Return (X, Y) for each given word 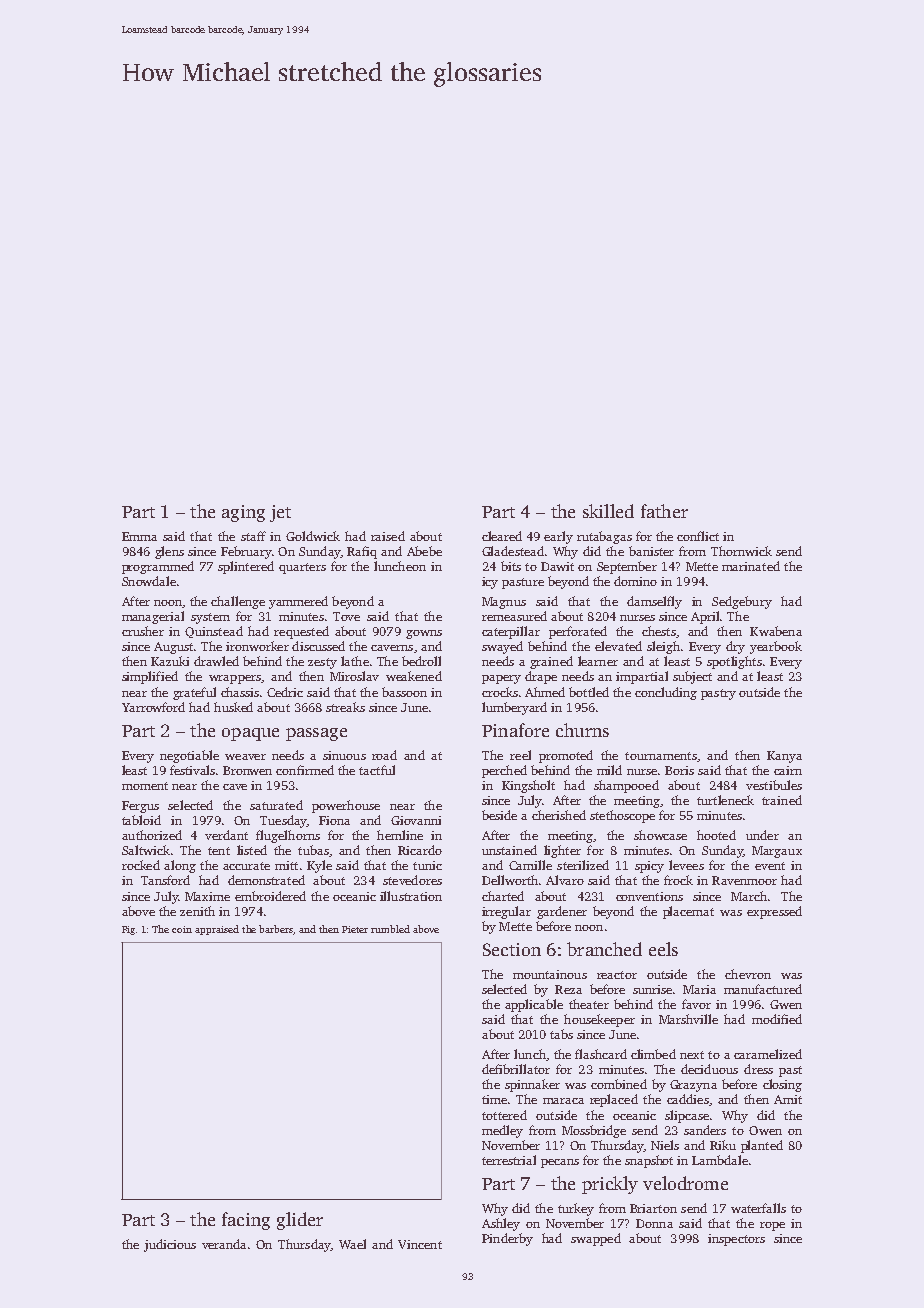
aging (243, 513)
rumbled (390, 929)
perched (504, 771)
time (494, 1099)
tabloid (141, 820)
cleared (502, 536)
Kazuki (170, 661)
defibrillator (516, 1069)
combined (619, 1084)
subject (692, 677)
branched (604, 949)
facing (246, 1221)
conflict (698, 536)
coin (182, 929)
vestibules (774, 785)
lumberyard (514, 708)
